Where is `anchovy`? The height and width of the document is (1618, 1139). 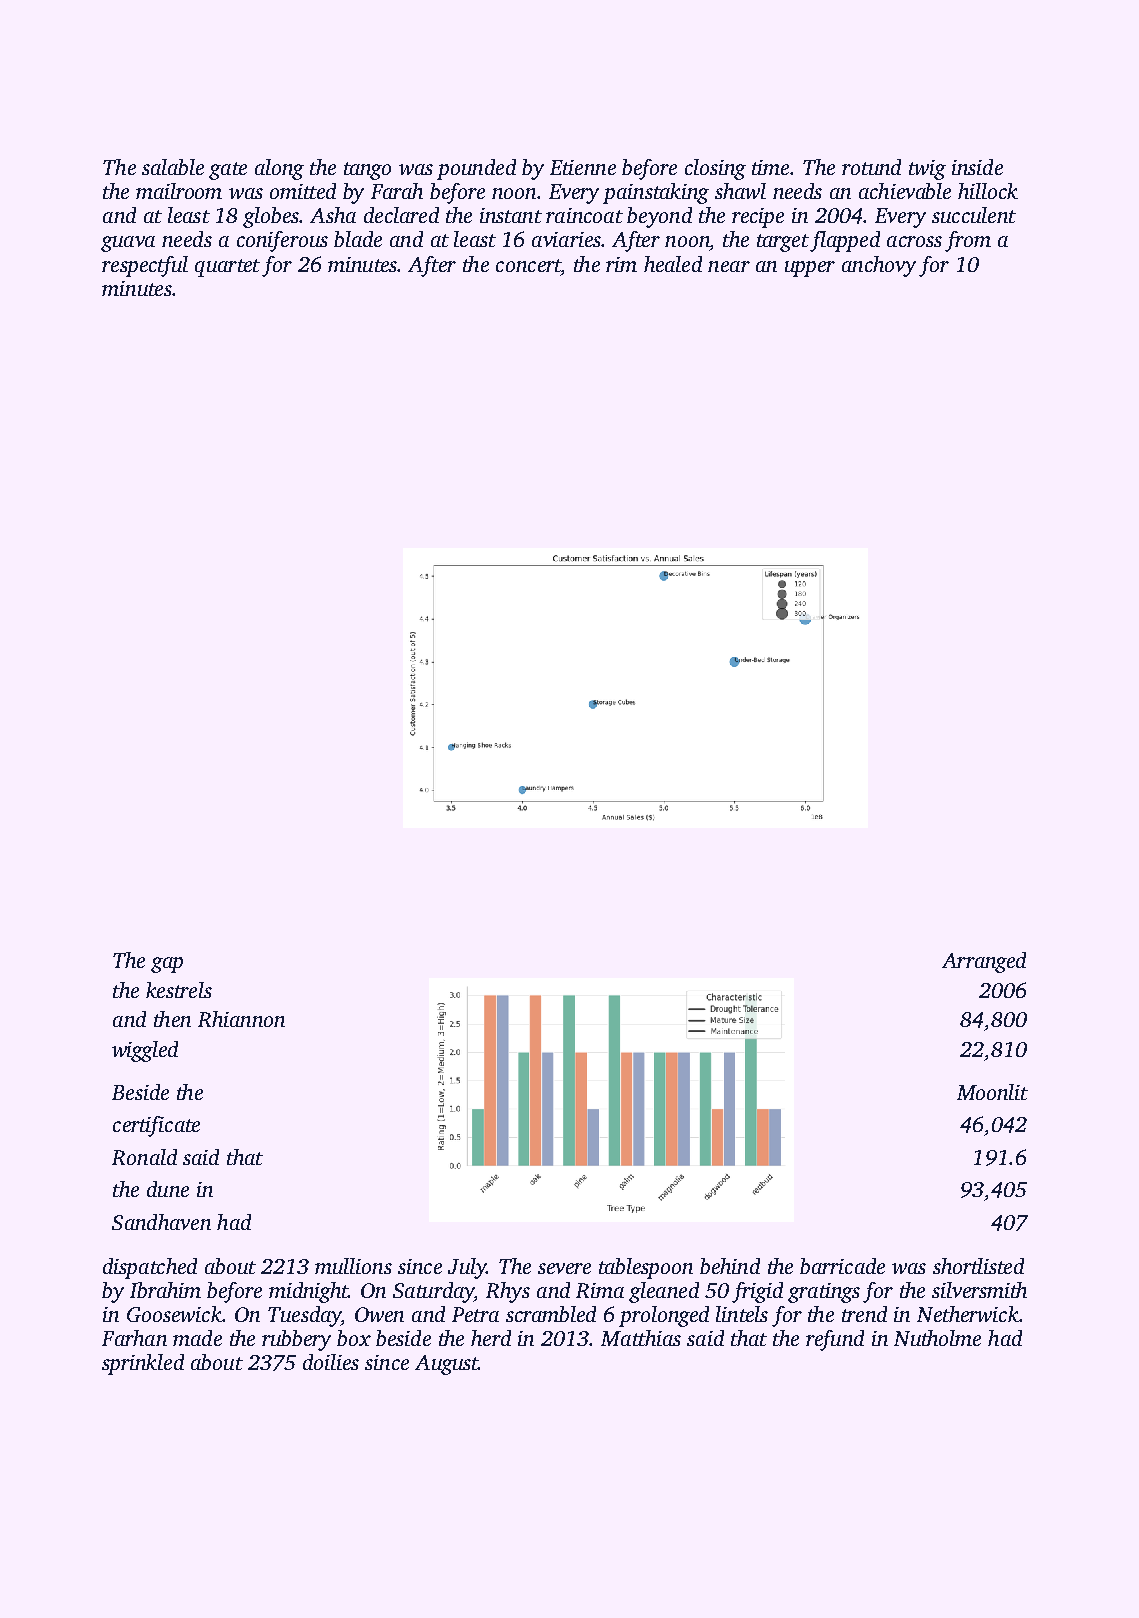 anchovy is located at coordinates (879, 266).
